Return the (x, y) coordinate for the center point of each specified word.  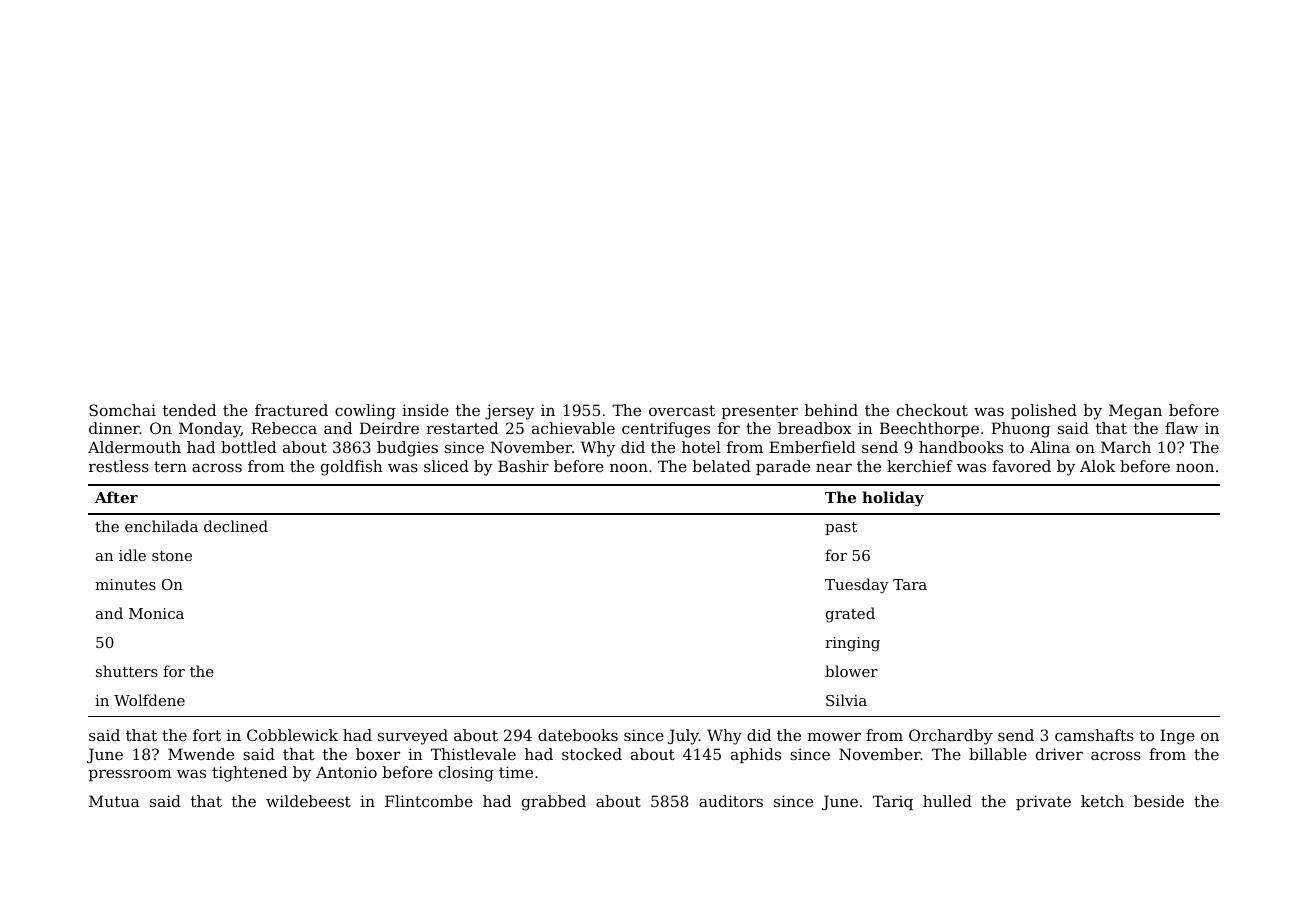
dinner (114, 428)
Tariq (893, 802)
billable (998, 754)
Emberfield (812, 447)
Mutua (114, 801)
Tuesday (857, 586)
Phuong (1020, 430)
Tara (910, 584)
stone (172, 556)
